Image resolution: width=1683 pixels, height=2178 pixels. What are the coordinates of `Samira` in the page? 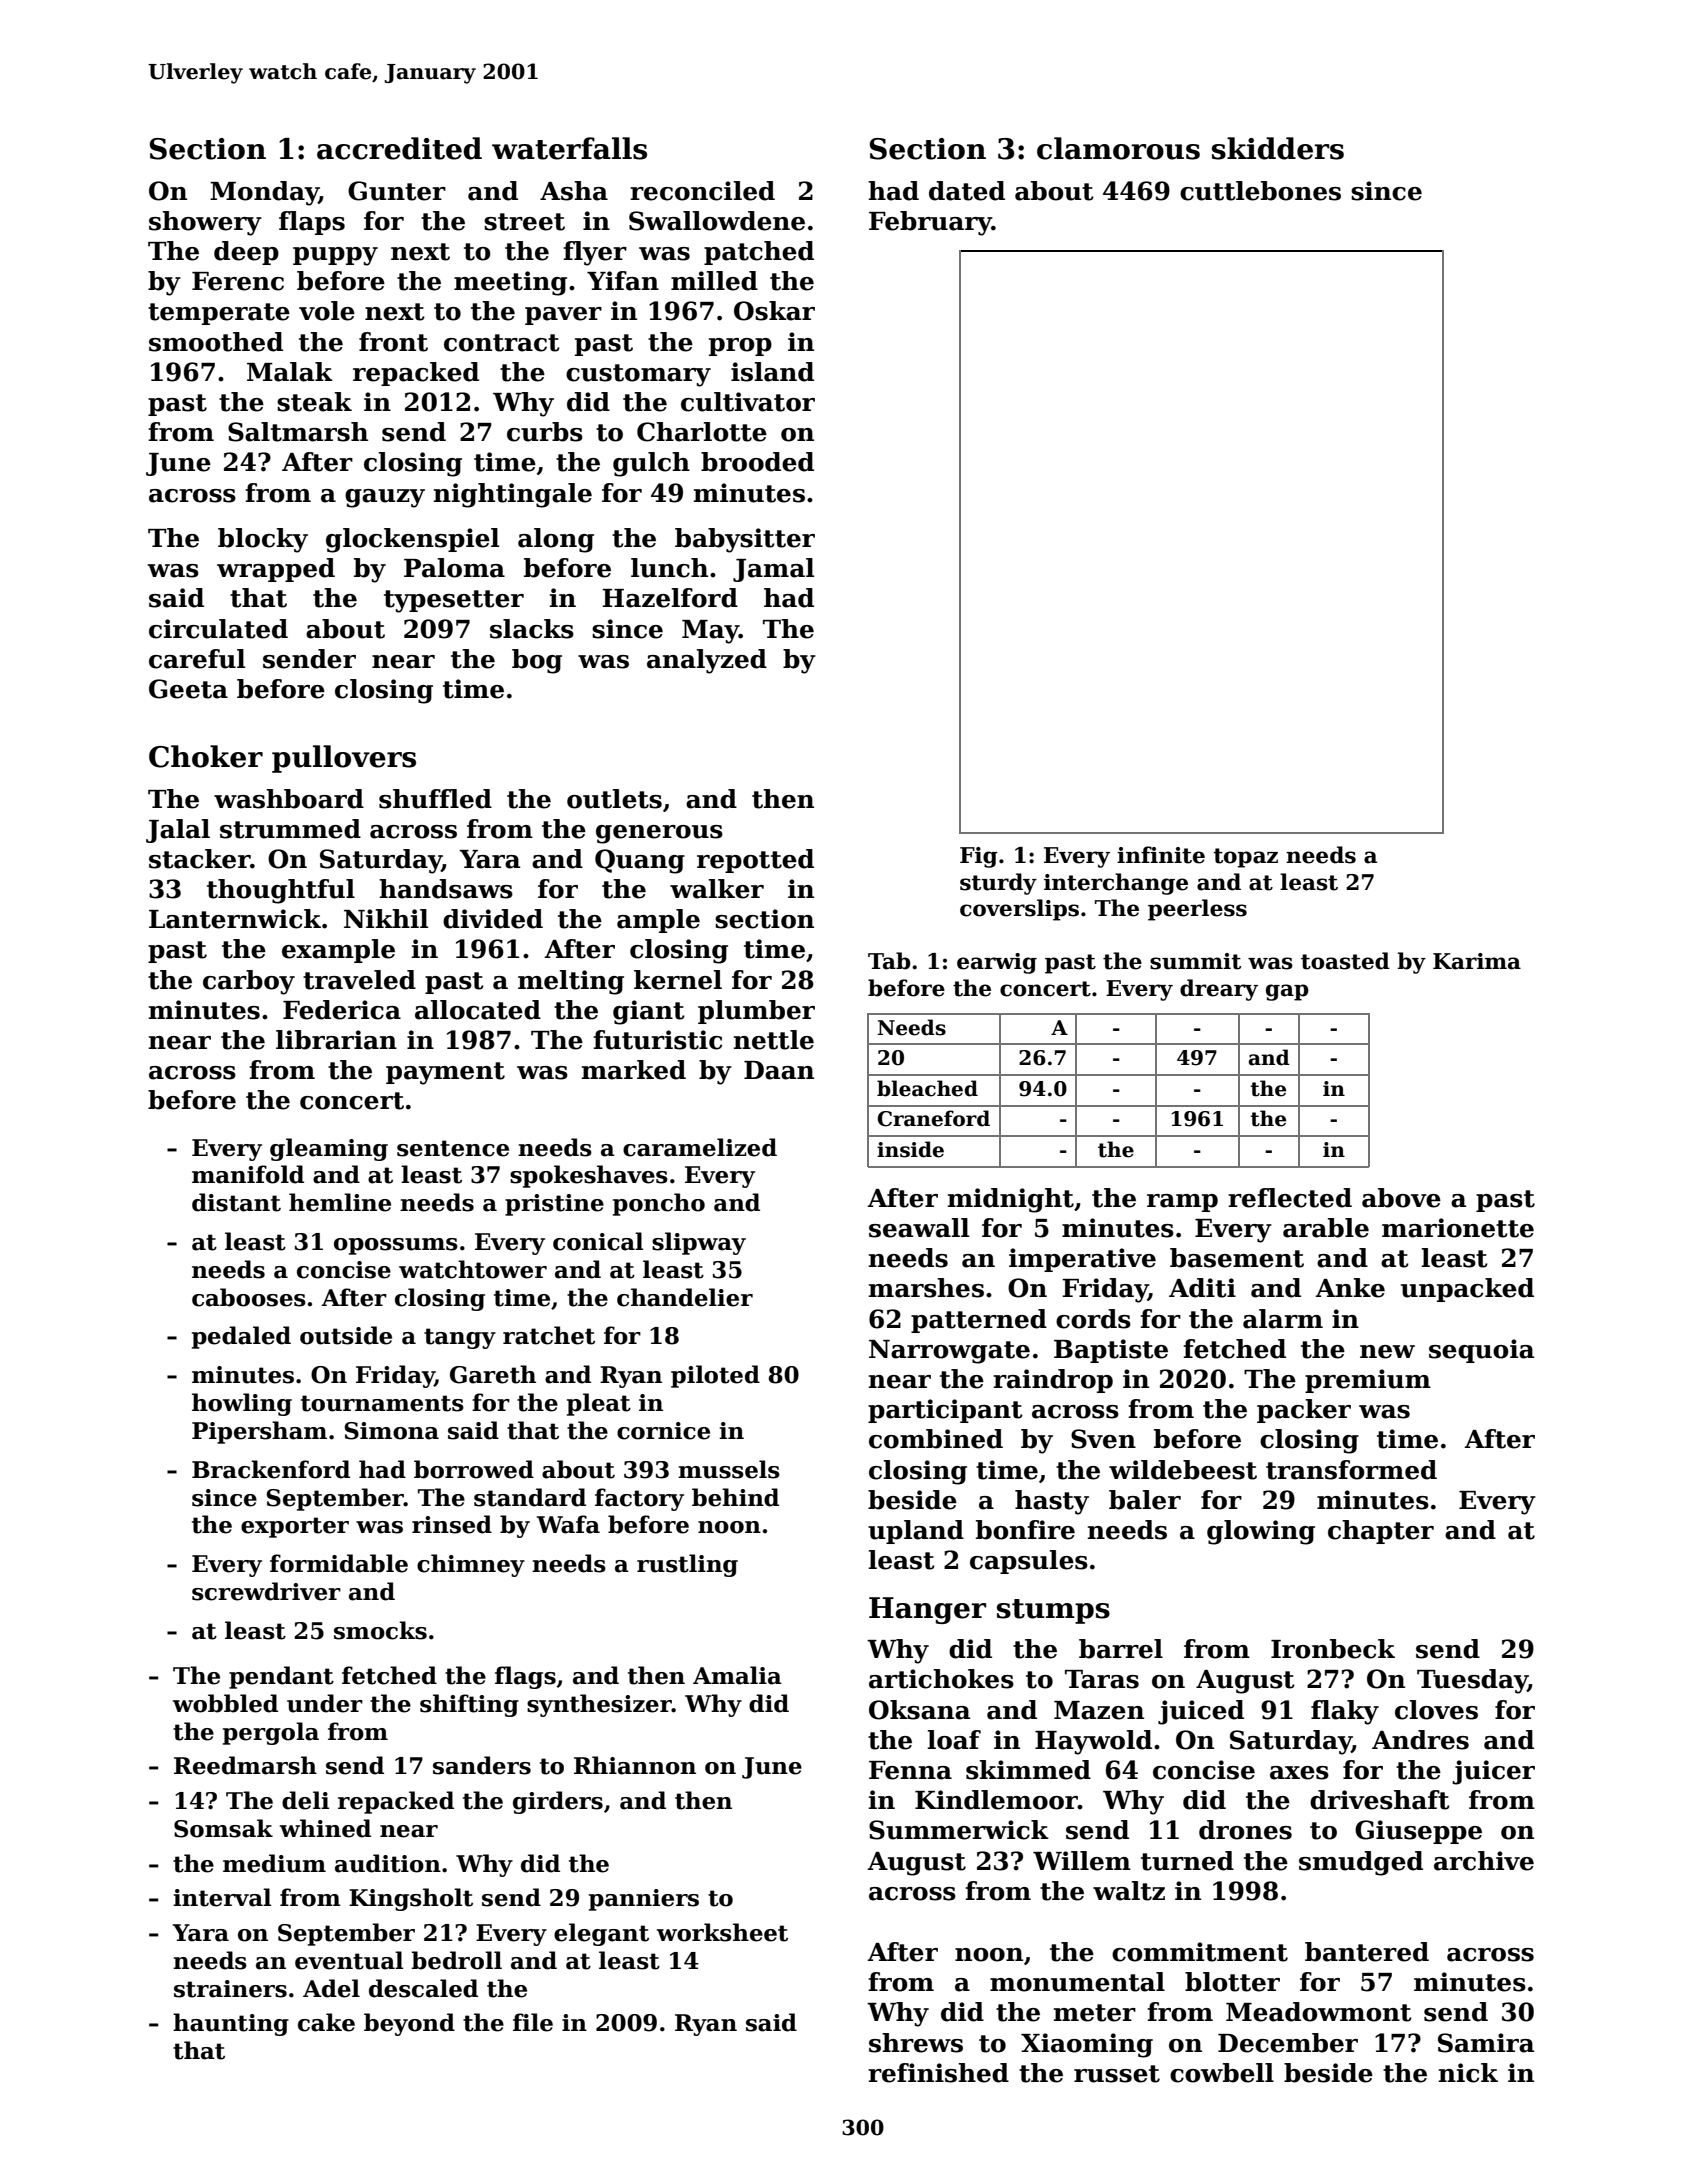 It's located at (1486, 2043).
